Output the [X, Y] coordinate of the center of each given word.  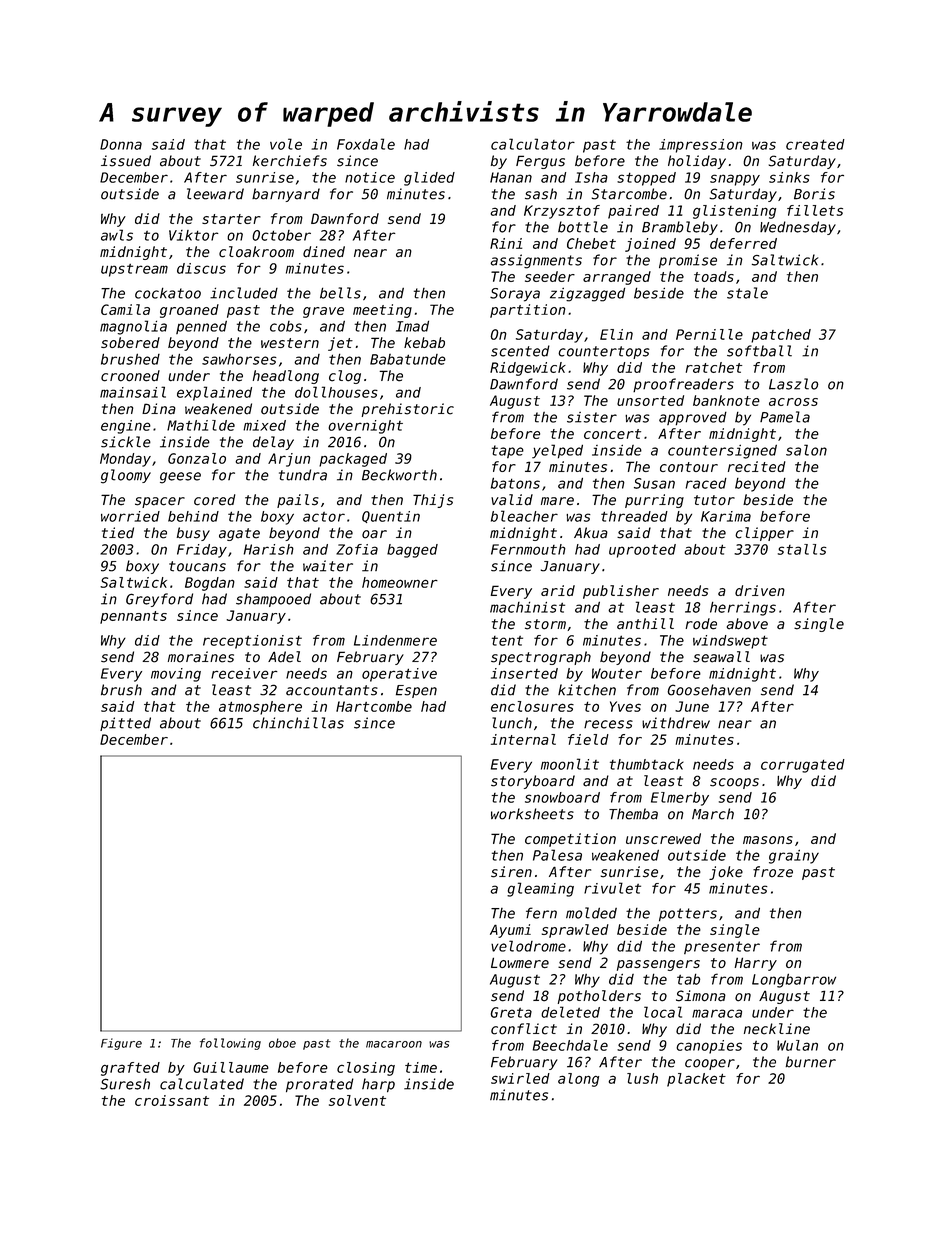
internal [523, 739]
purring [654, 501]
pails [298, 501]
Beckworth [399, 475]
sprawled [575, 931]
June [692, 706]
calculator [533, 144]
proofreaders [683, 385]
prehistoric [408, 410]
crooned [130, 376]
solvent [357, 1100]
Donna [121, 144]
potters [688, 915]
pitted [125, 724]
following [230, 1044]
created [815, 144]
